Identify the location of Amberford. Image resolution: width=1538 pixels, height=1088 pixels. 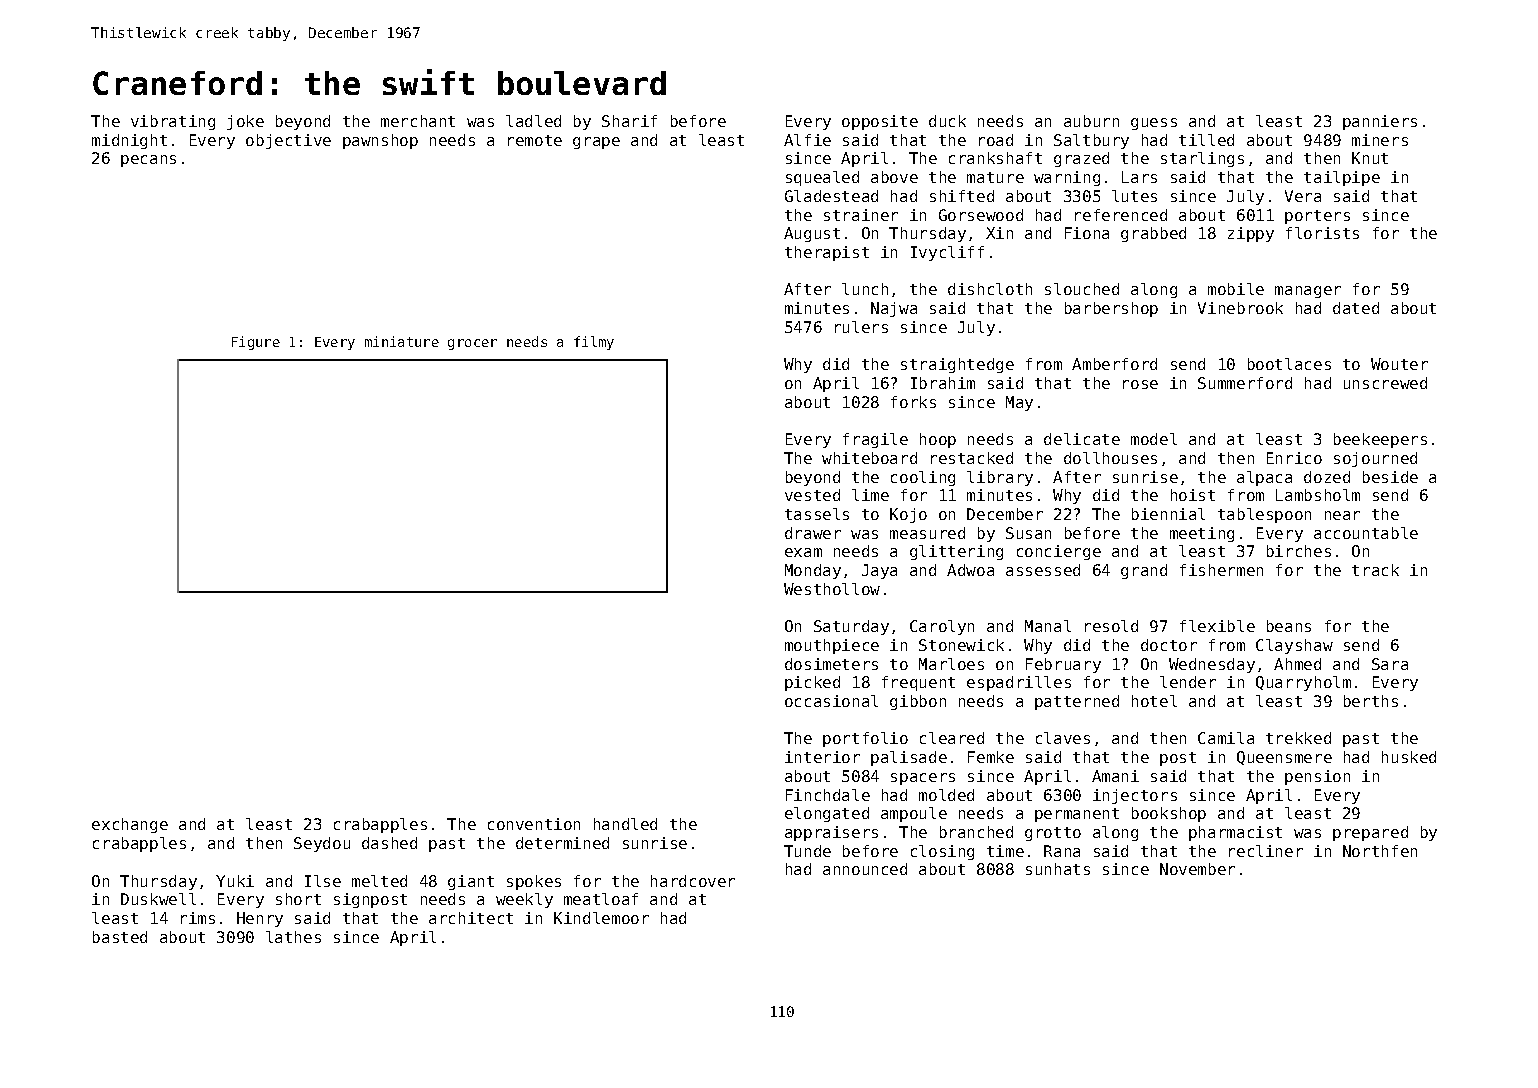
(1114, 364).
